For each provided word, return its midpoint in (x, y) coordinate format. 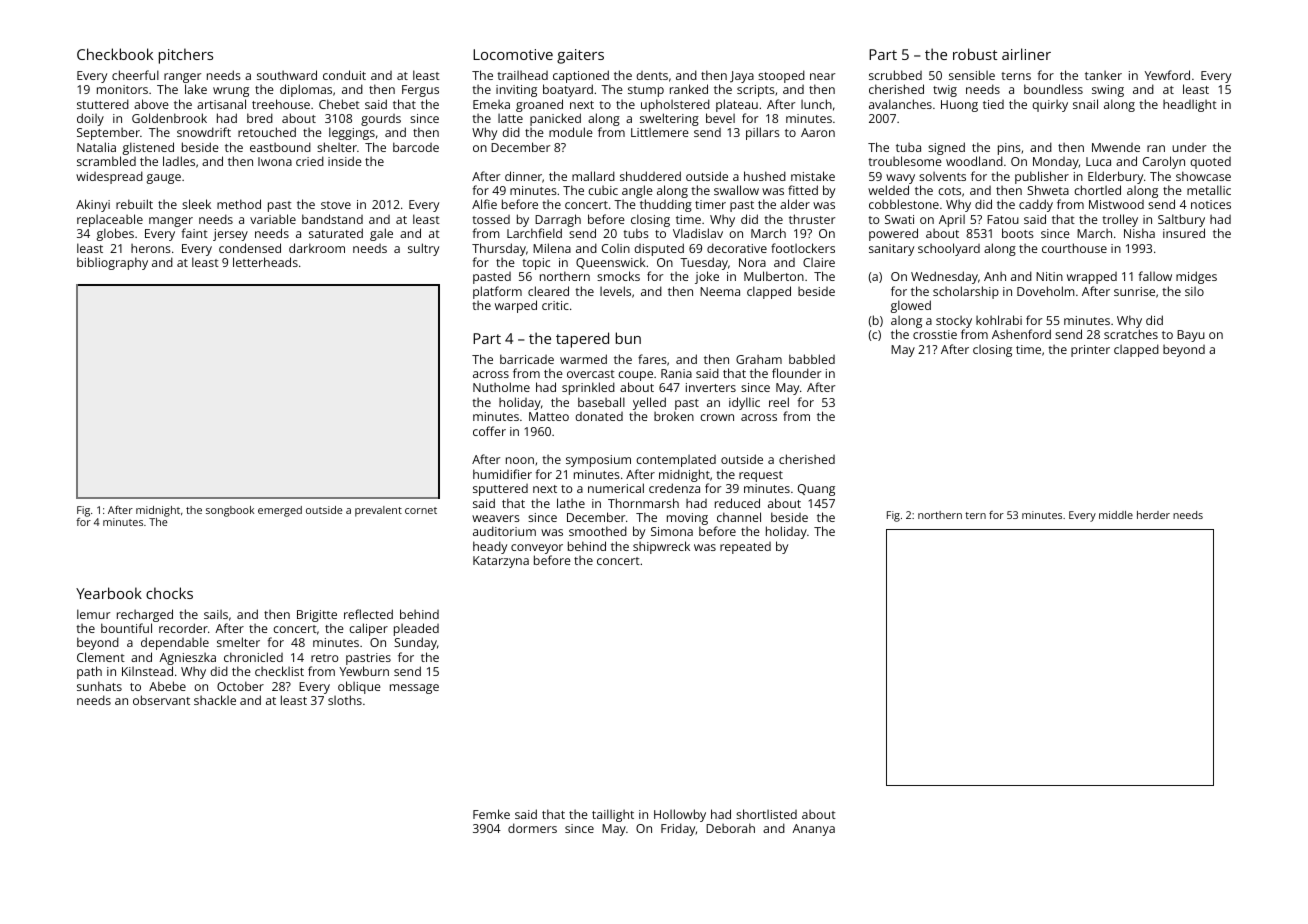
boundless (1053, 89)
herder (1153, 515)
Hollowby (680, 815)
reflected (368, 614)
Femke (491, 814)
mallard (593, 176)
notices (1211, 204)
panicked (555, 120)
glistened (148, 148)
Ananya (813, 830)
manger (171, 222)
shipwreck (661, 547)
